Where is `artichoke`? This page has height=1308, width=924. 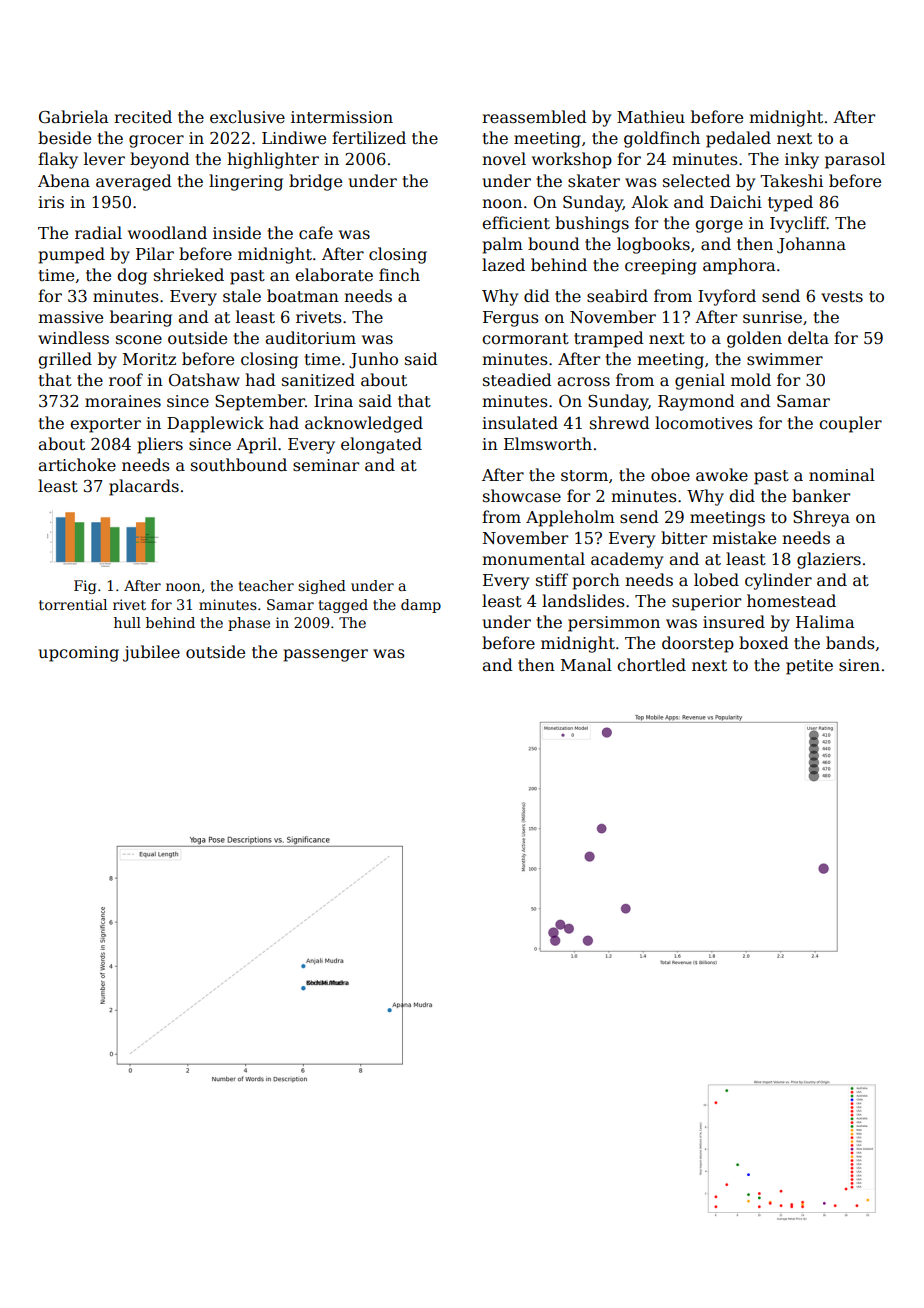
artichoke is located at coordinates (77, 465).
